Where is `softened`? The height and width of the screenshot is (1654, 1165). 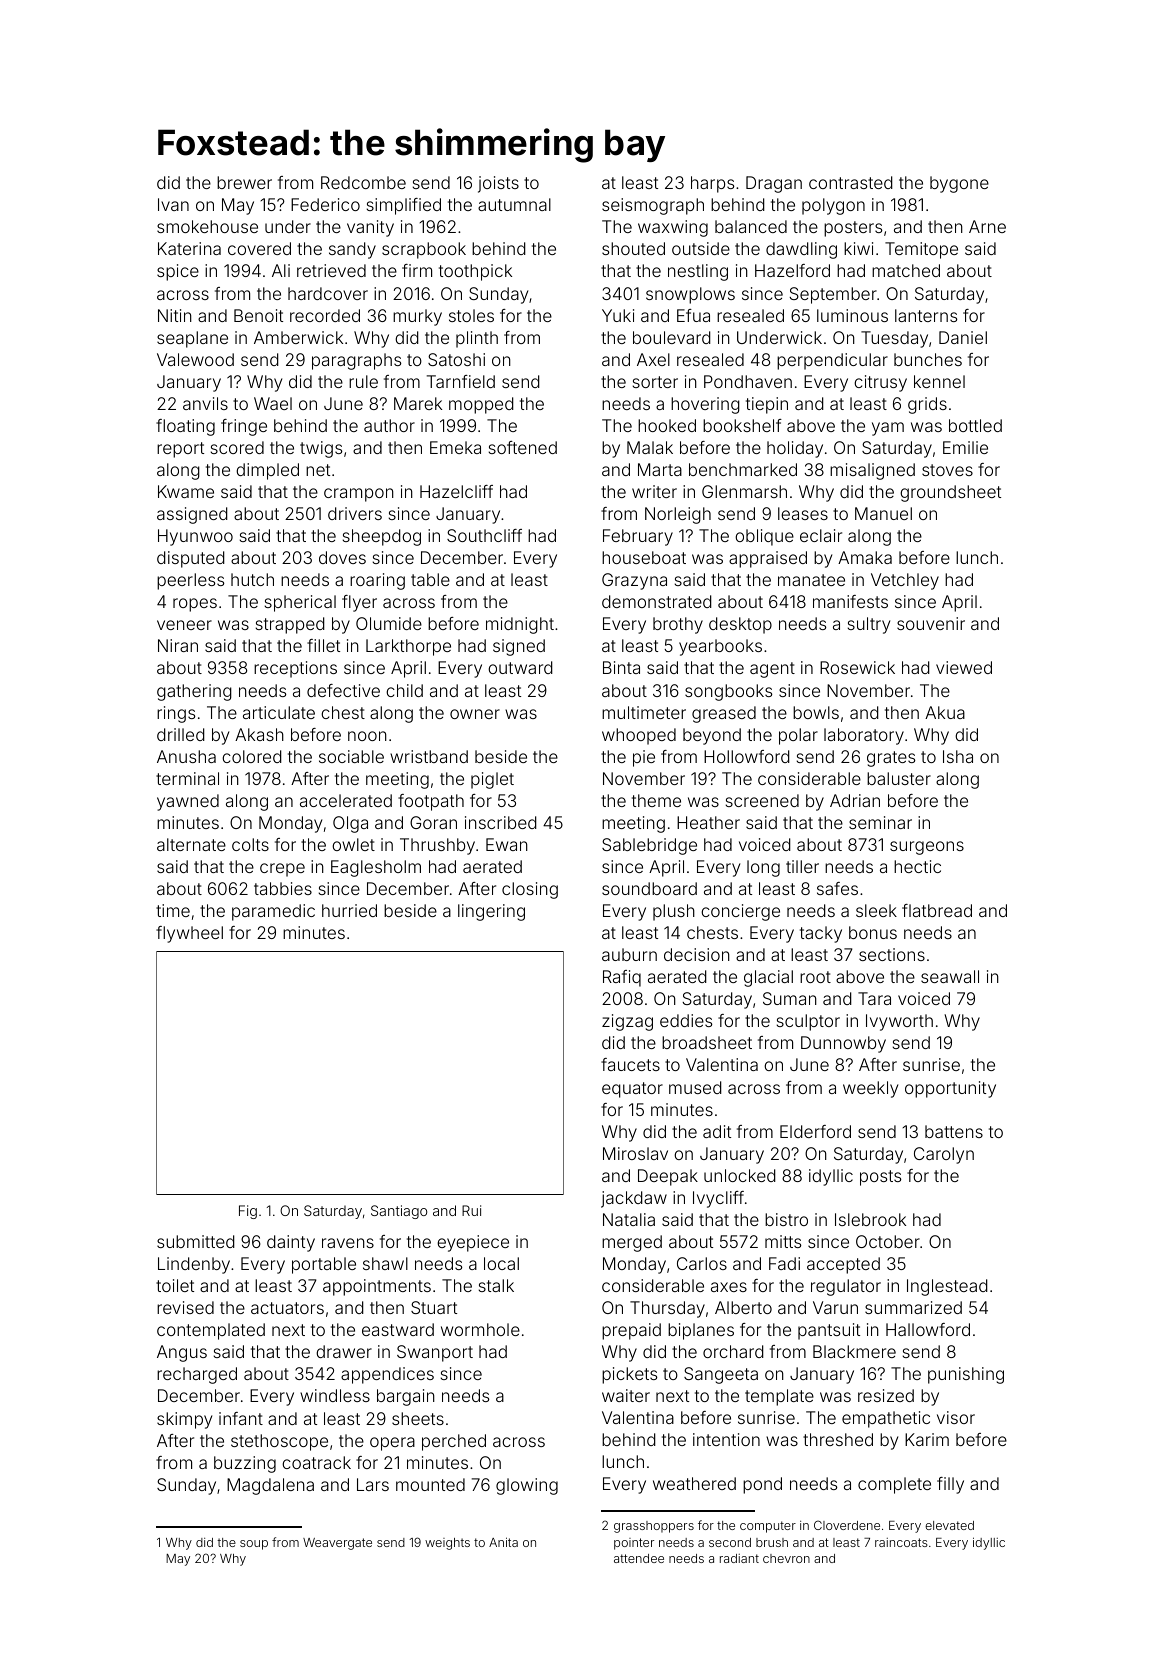
softened is located at coordinates (523, 447).
